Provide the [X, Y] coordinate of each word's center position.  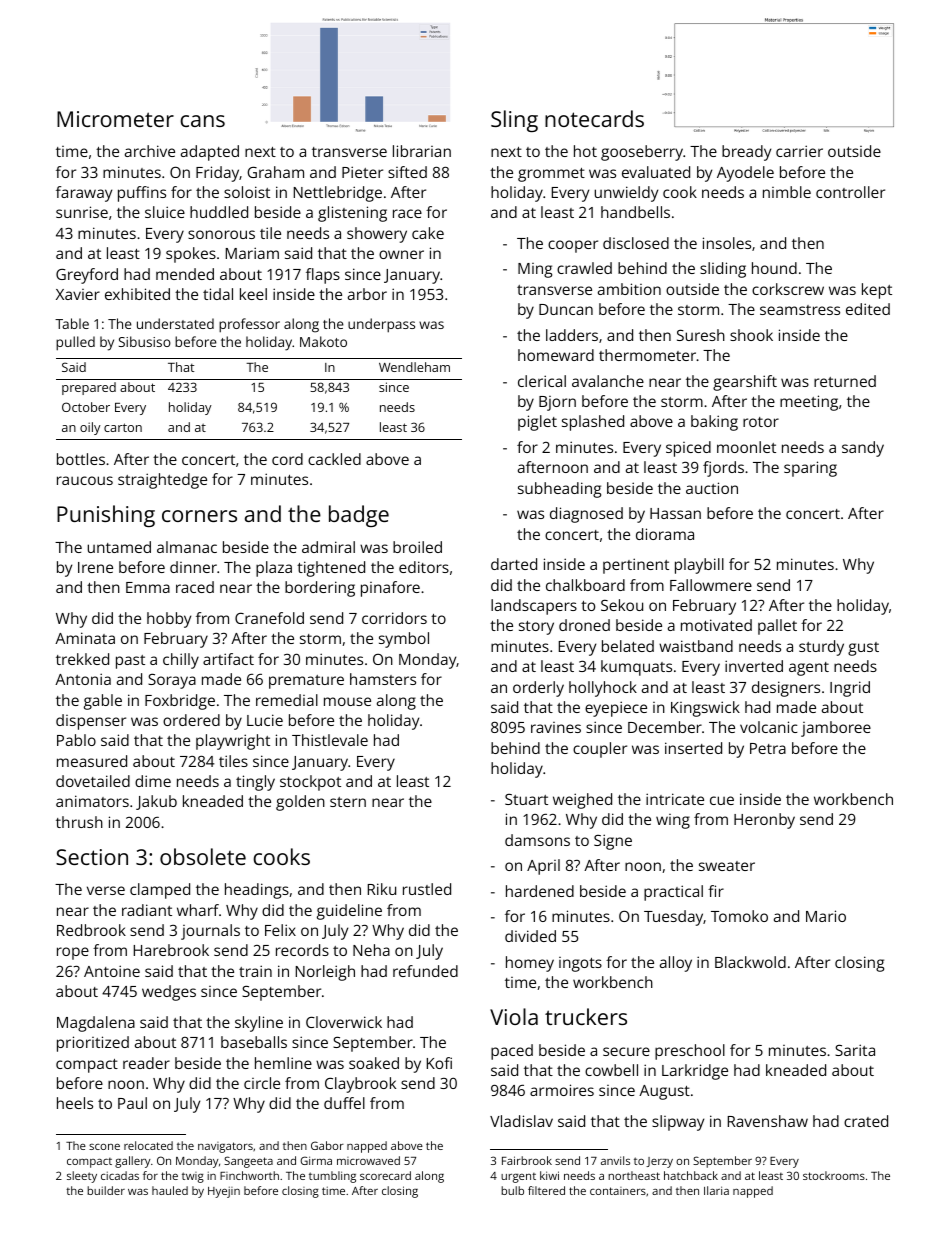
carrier [799, 151]
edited [868, 309]
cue [722, 800]
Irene [95, 567]
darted [514, 564]
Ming [535, 270]
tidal [218, 294]
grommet [551, 175]
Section [92, 857]
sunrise [82, 212]
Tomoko [739, 916]
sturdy [821, 648]
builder [106, 1190]
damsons [537, 840]
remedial [287, 700]
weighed [582, 801]
